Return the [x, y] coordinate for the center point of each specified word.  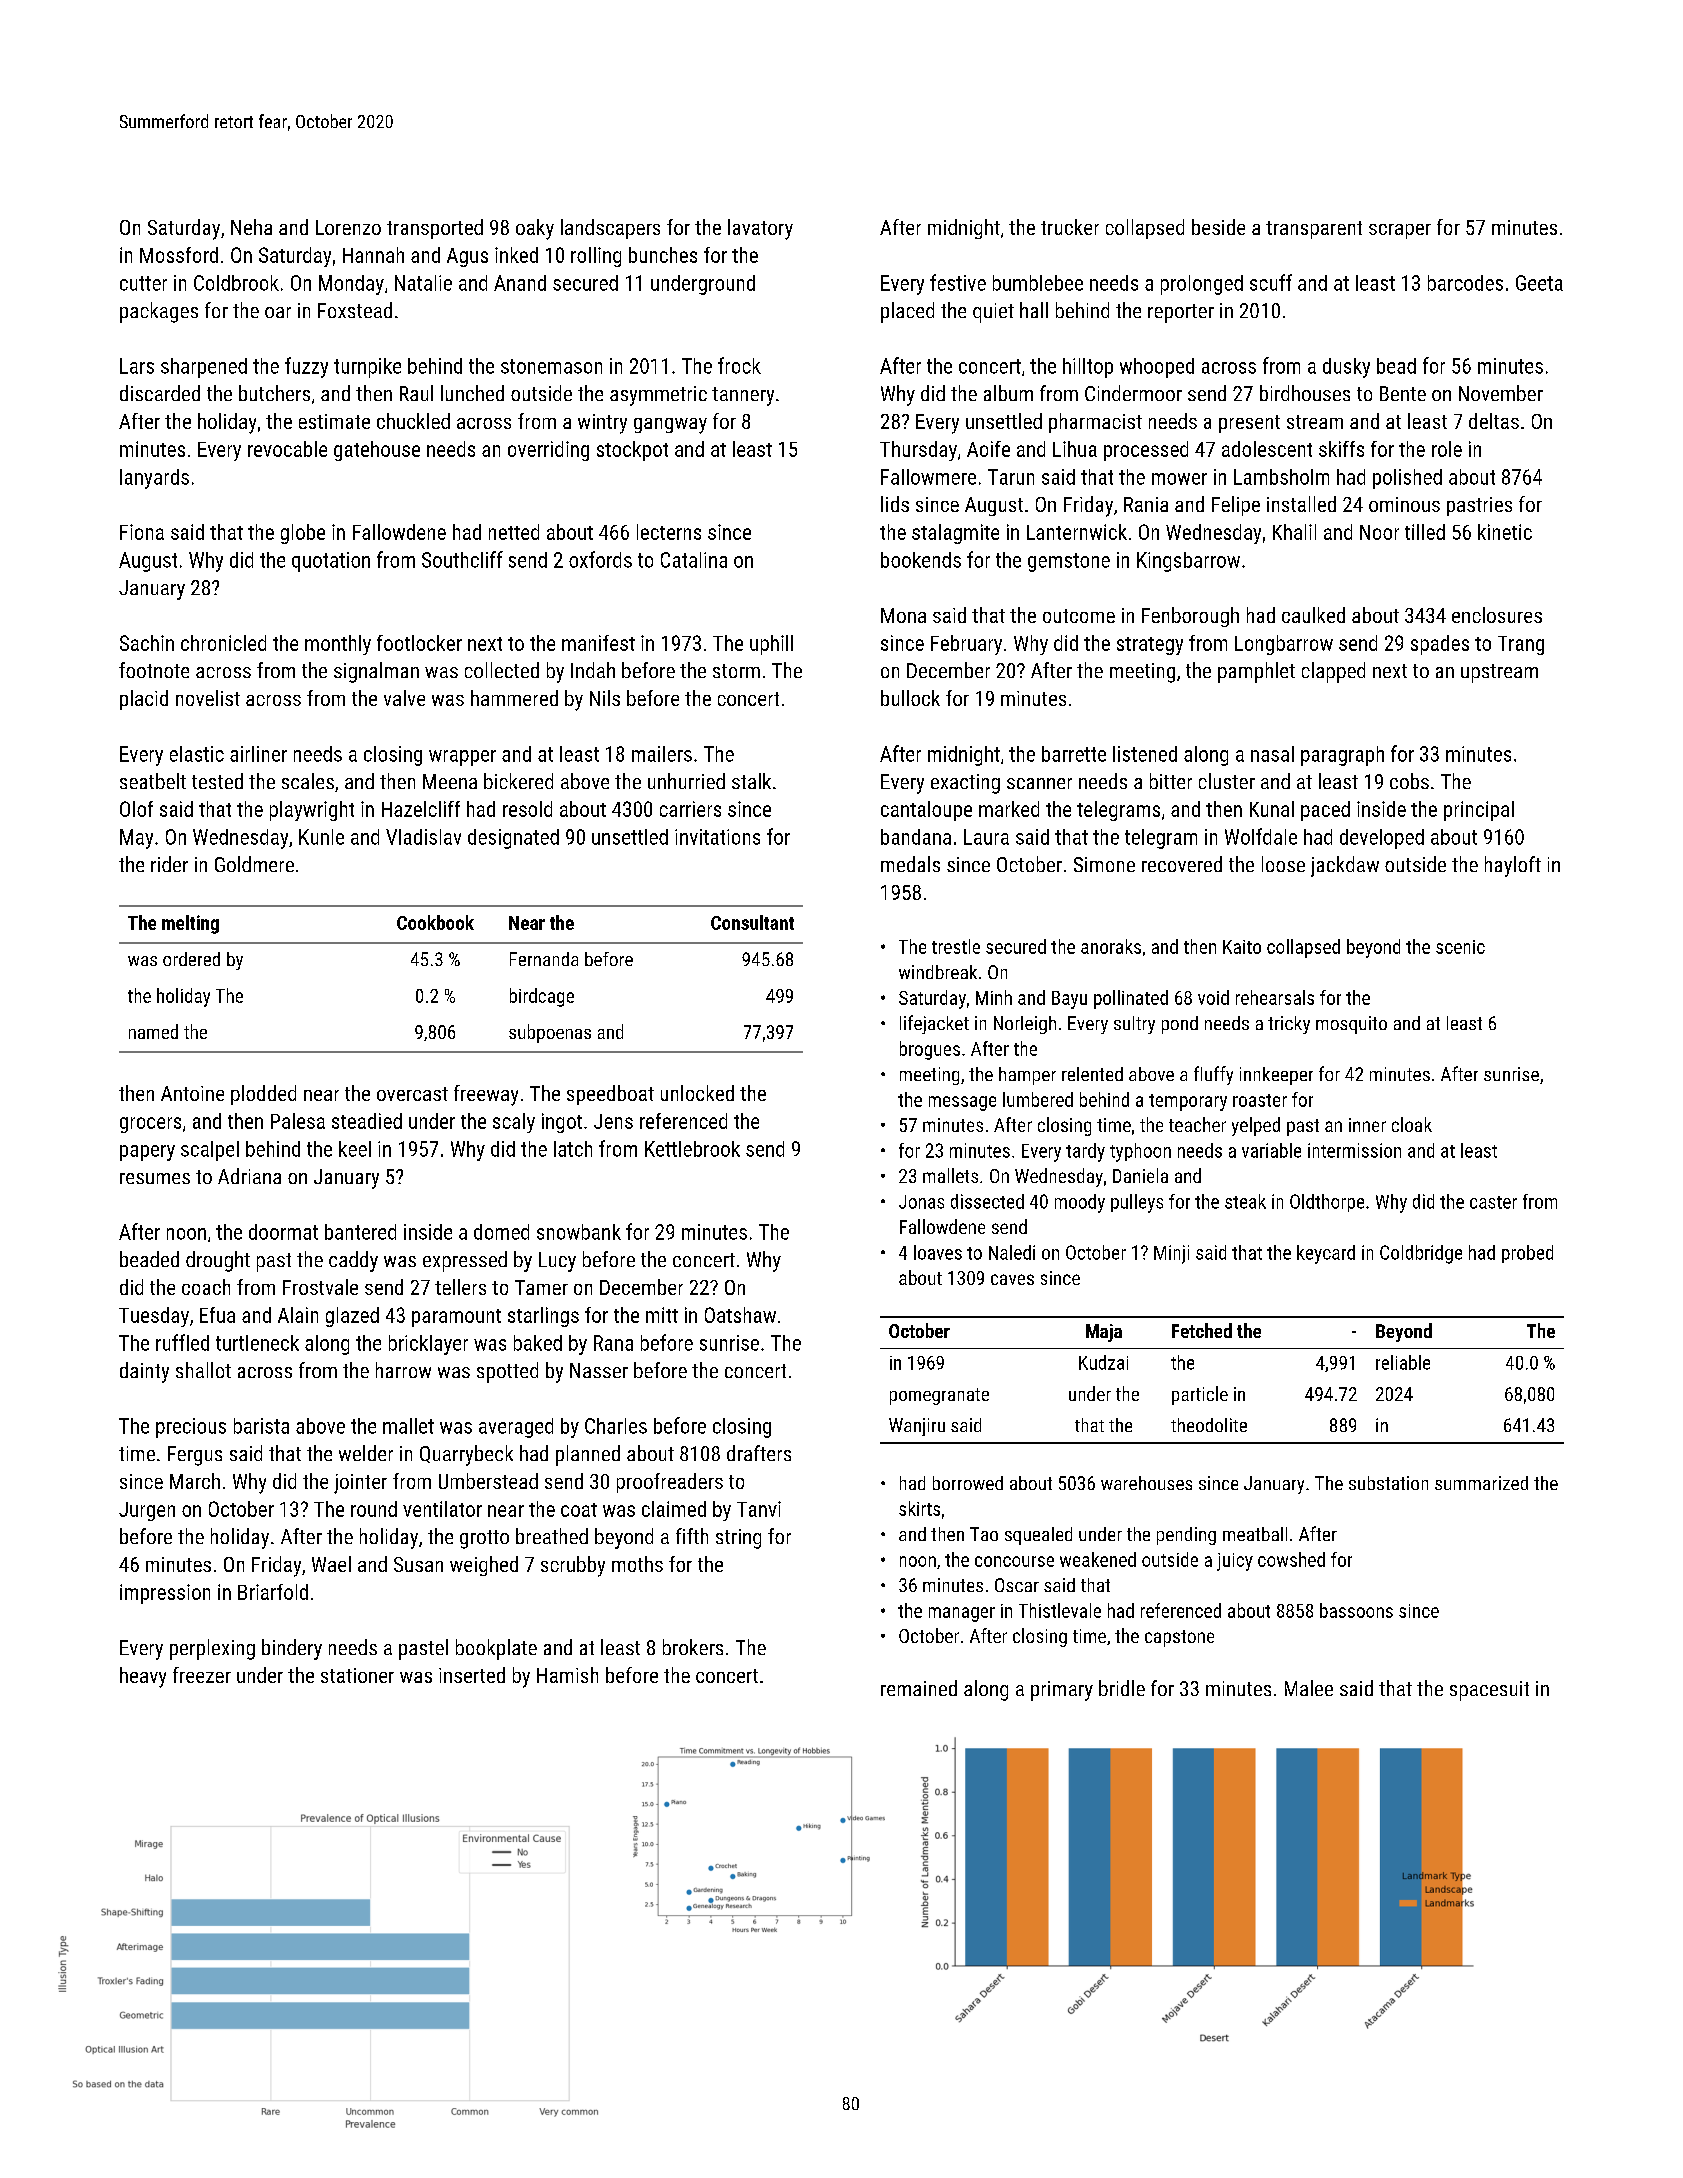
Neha [251, 227]
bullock [910, 698]
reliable [1403, 1362]
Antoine [192, 1093]
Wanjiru [917, 1427]
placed [907, 312]
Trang [1521, 645]
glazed [352, 1317]
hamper [1027, 1076]
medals [910, 864]
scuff [1271, 282]
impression [165, 1594]
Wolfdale [1261, 836]
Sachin [147, 643]
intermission [1354, 1150]
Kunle [321, 837]
